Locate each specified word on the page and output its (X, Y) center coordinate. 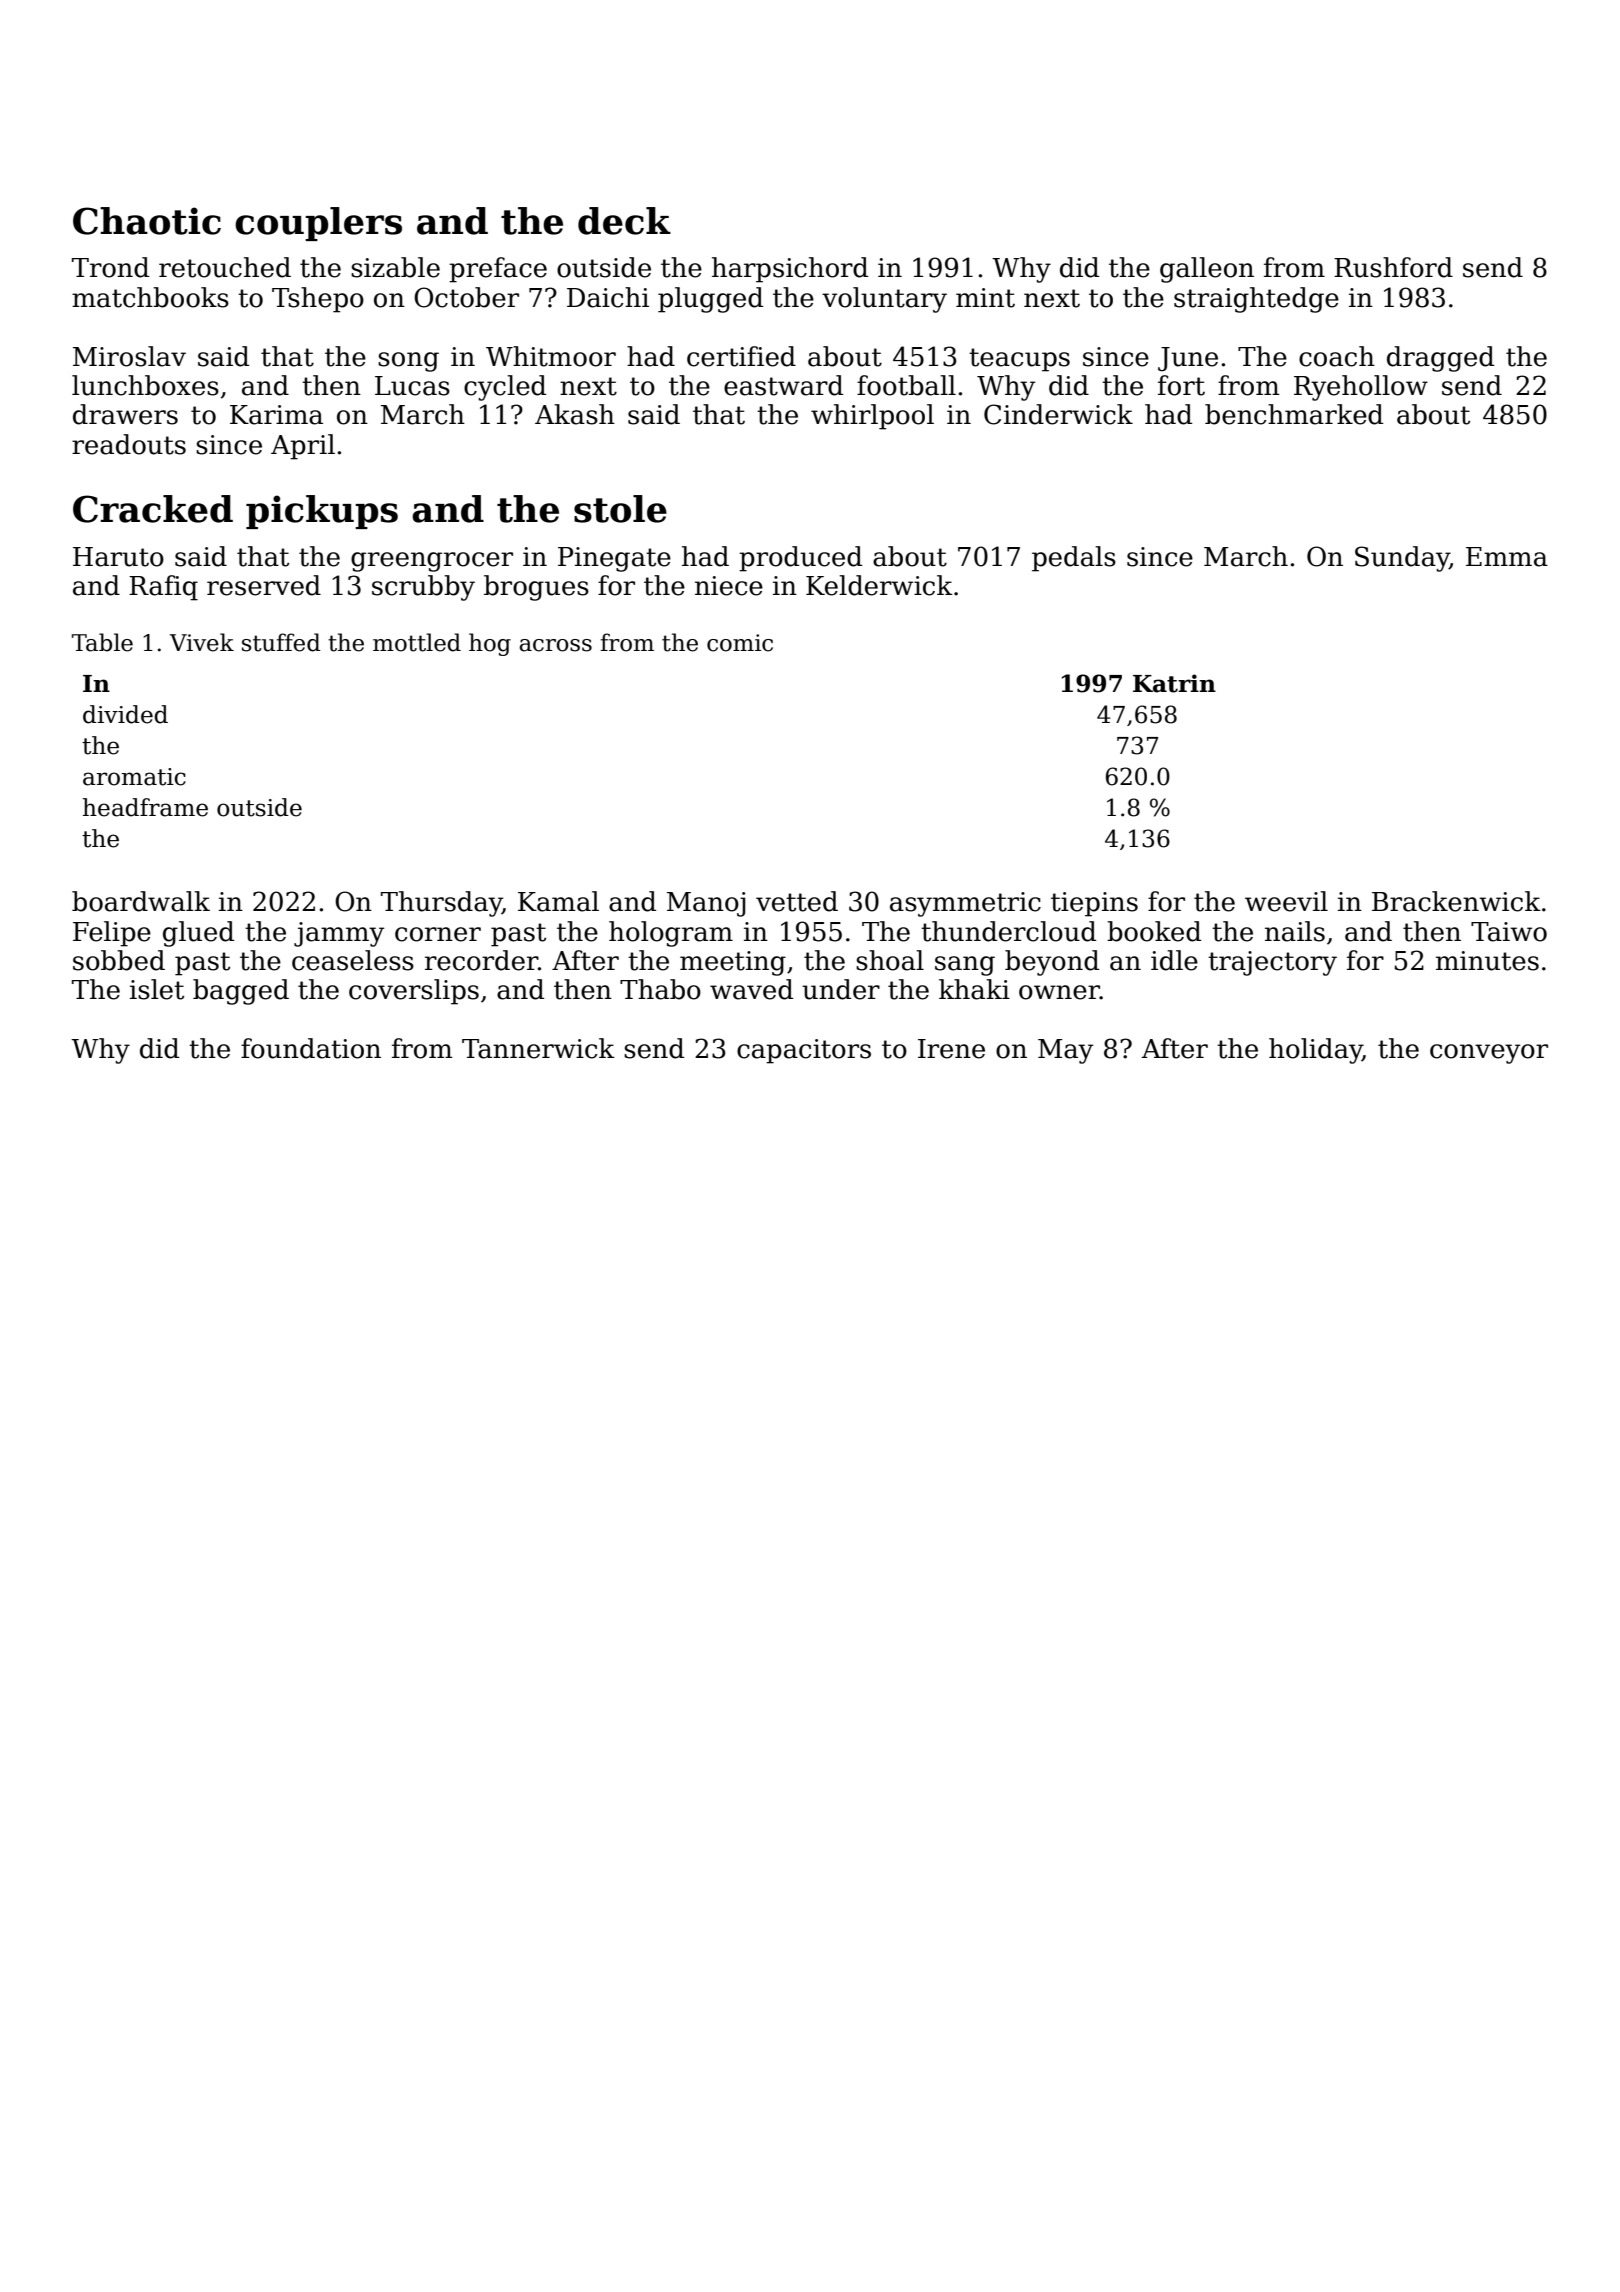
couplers (318, 224)
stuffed (281, 642)
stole (620, 509)
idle (1174, 960)
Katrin (1174, 683)
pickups (322, 512)
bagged (241, 992)
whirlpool (872, 417)
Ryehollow (1361, 388)
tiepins (1094, 904)
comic (740, 643)
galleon (1207, 270)
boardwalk (141, 901)
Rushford (1393, 267)
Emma (1507, 557)
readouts (129, 444)
